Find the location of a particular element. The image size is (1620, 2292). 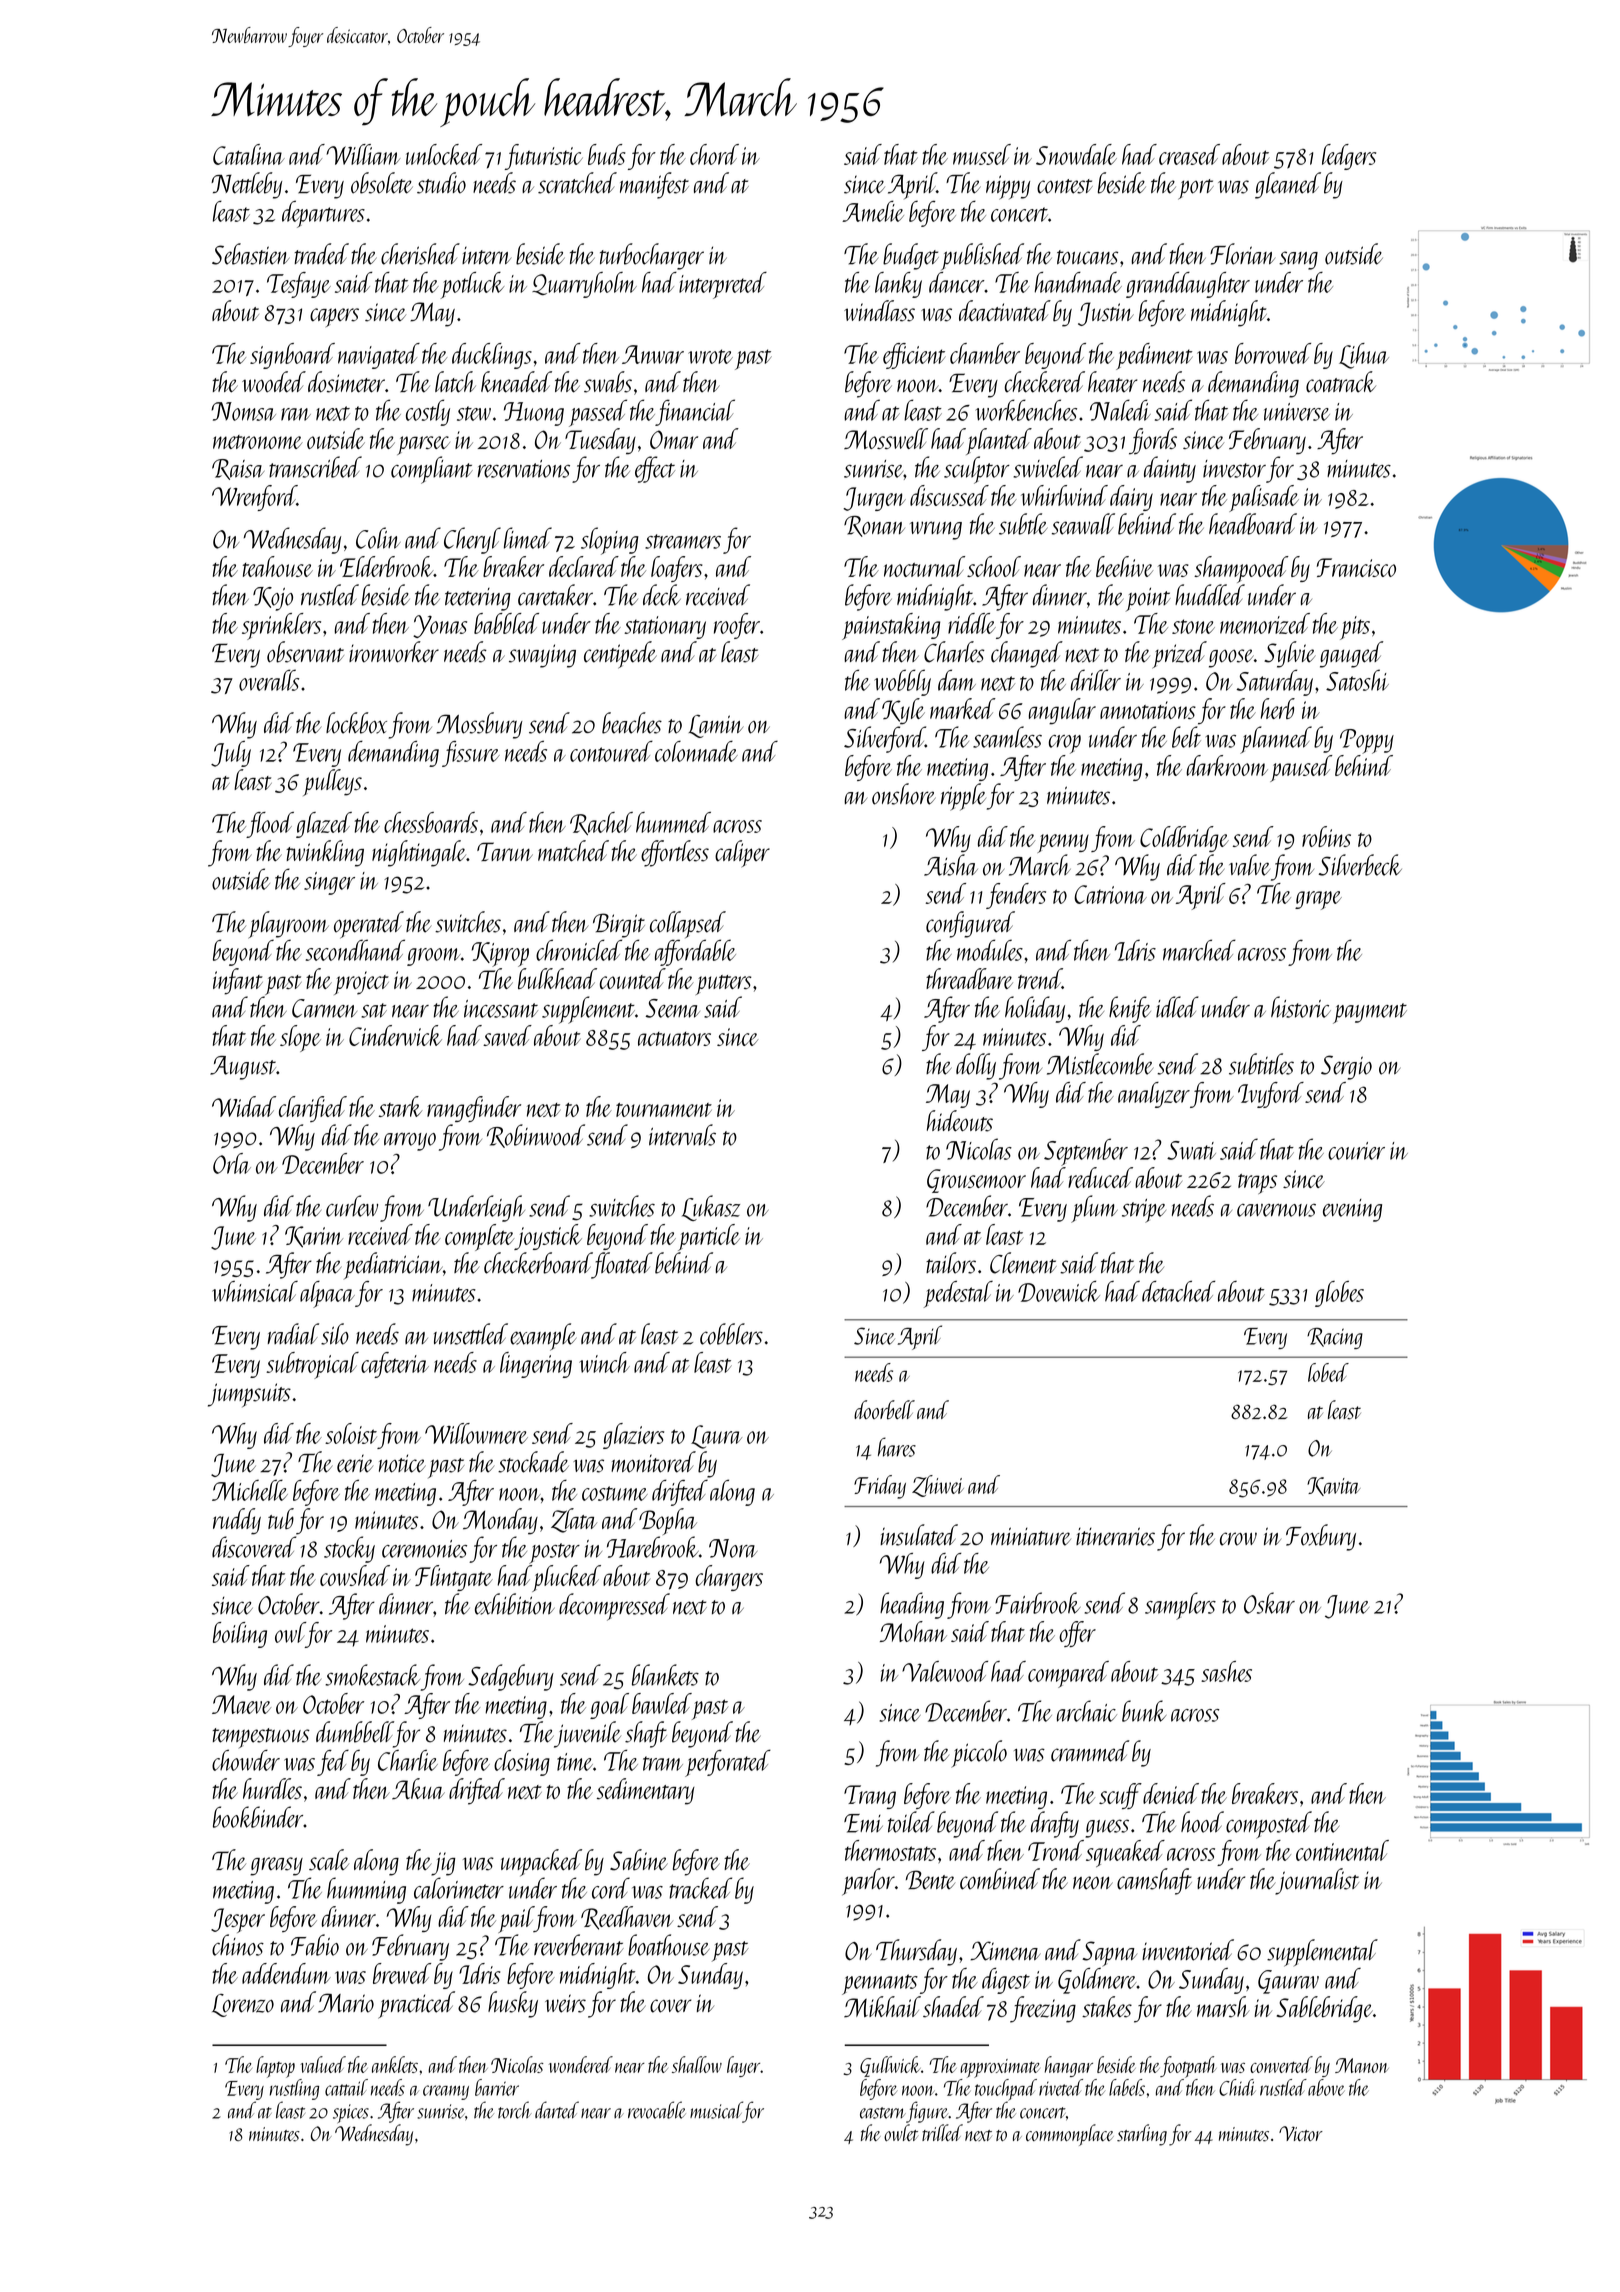

brewed is located at coordinates (402, 1973).
